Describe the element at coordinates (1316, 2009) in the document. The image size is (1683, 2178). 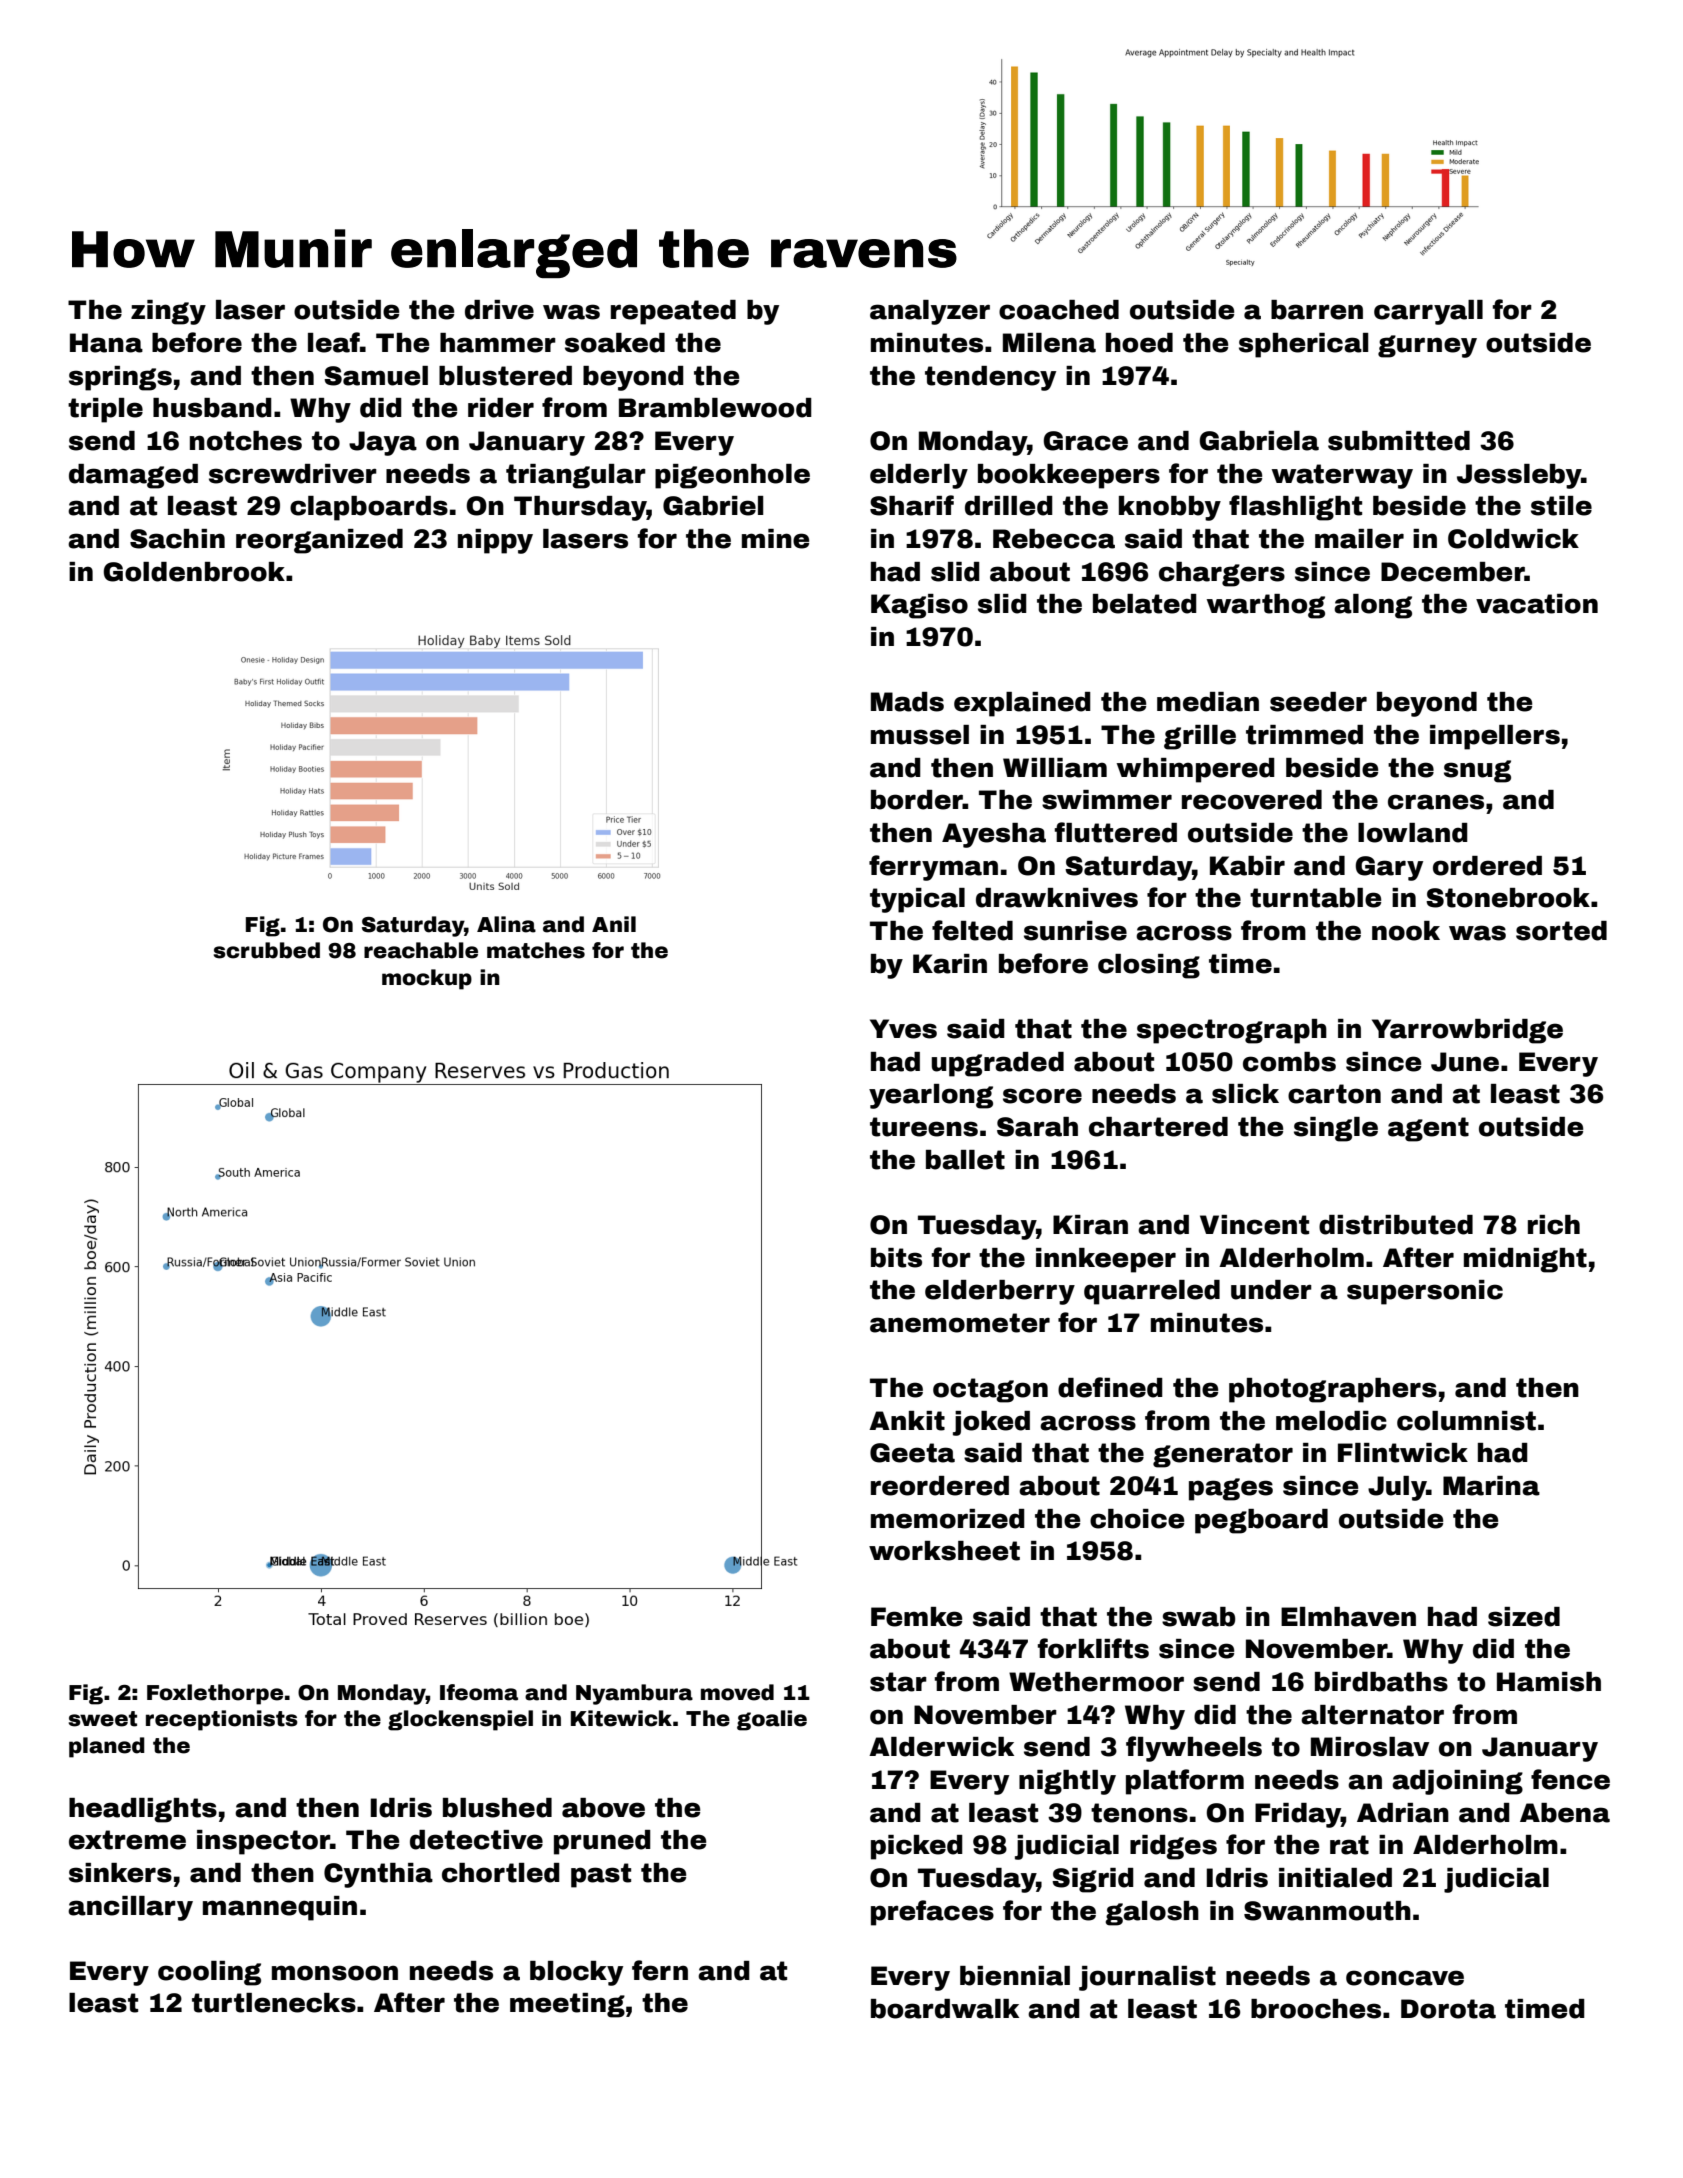
I see `brooches` at that location.
